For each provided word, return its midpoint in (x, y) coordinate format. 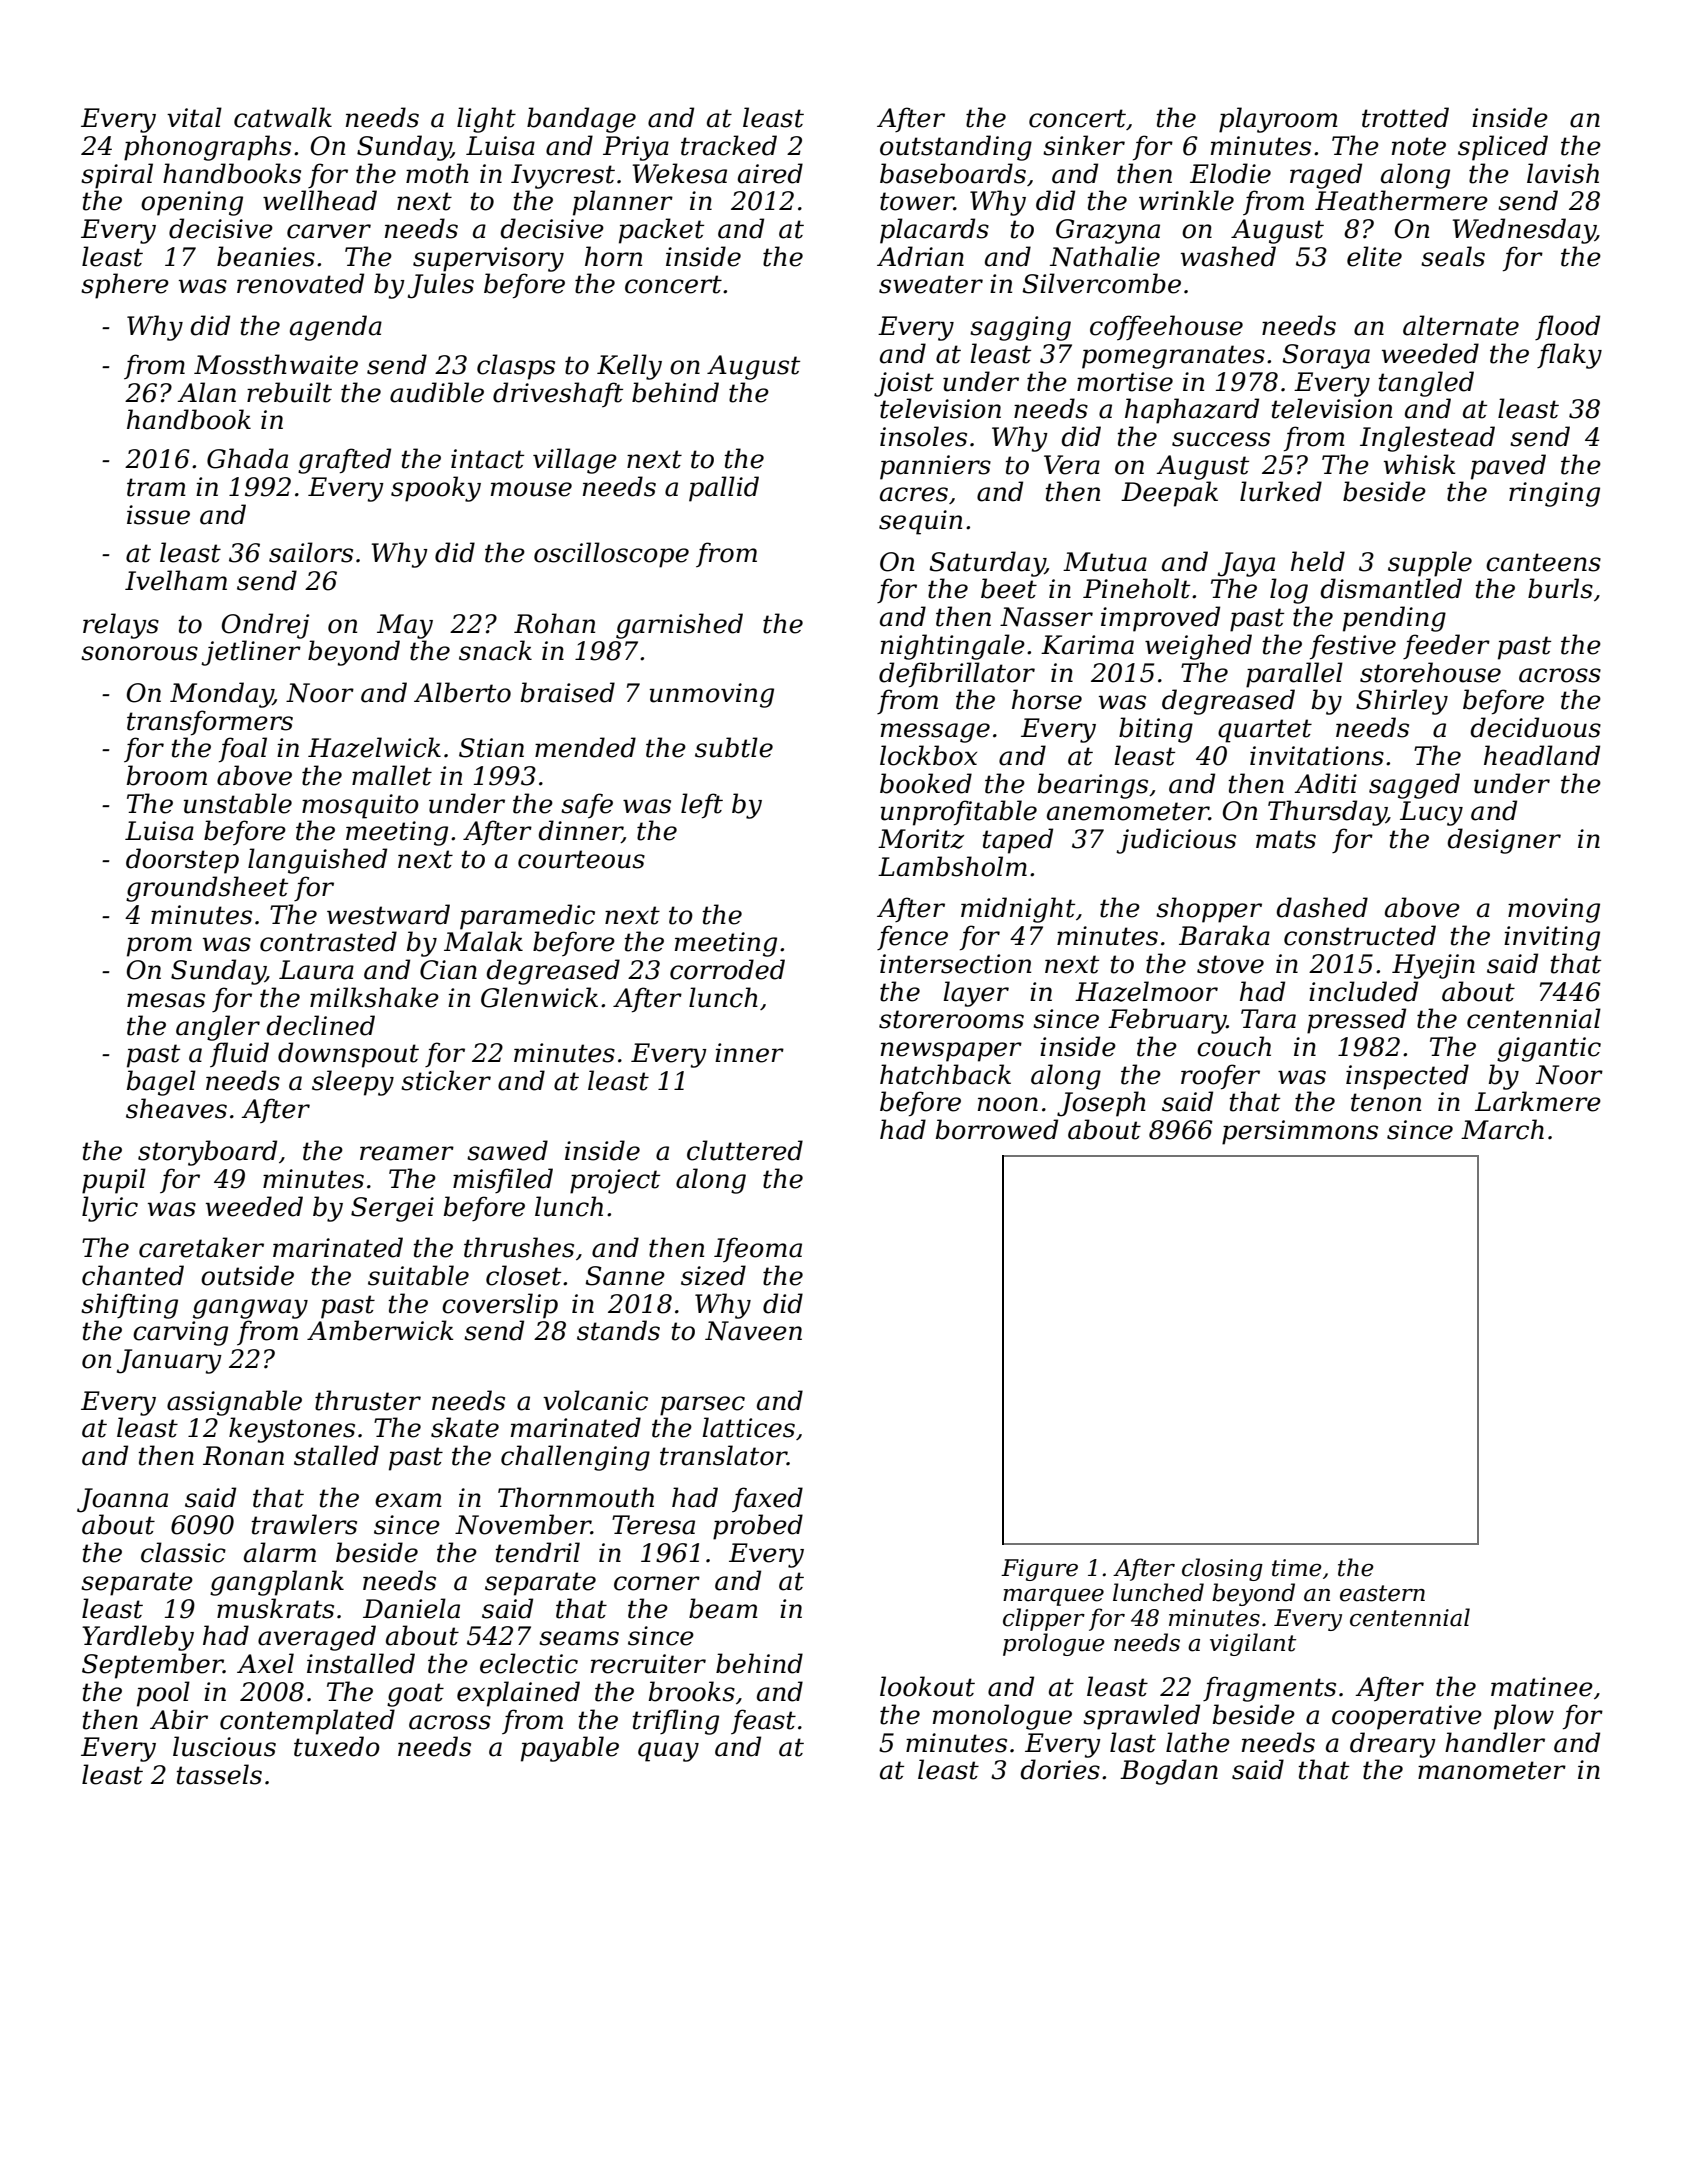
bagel (161, 1083)
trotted (1405, 117)
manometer (1492, 1770)
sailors (311, 552)
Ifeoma (758, 1249)
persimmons (1300, 1132)
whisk (1419, 464)
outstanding (956, 148)
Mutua (1105, 562)
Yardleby (138, 1638)
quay (668, 1752)
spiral (117, 176)
